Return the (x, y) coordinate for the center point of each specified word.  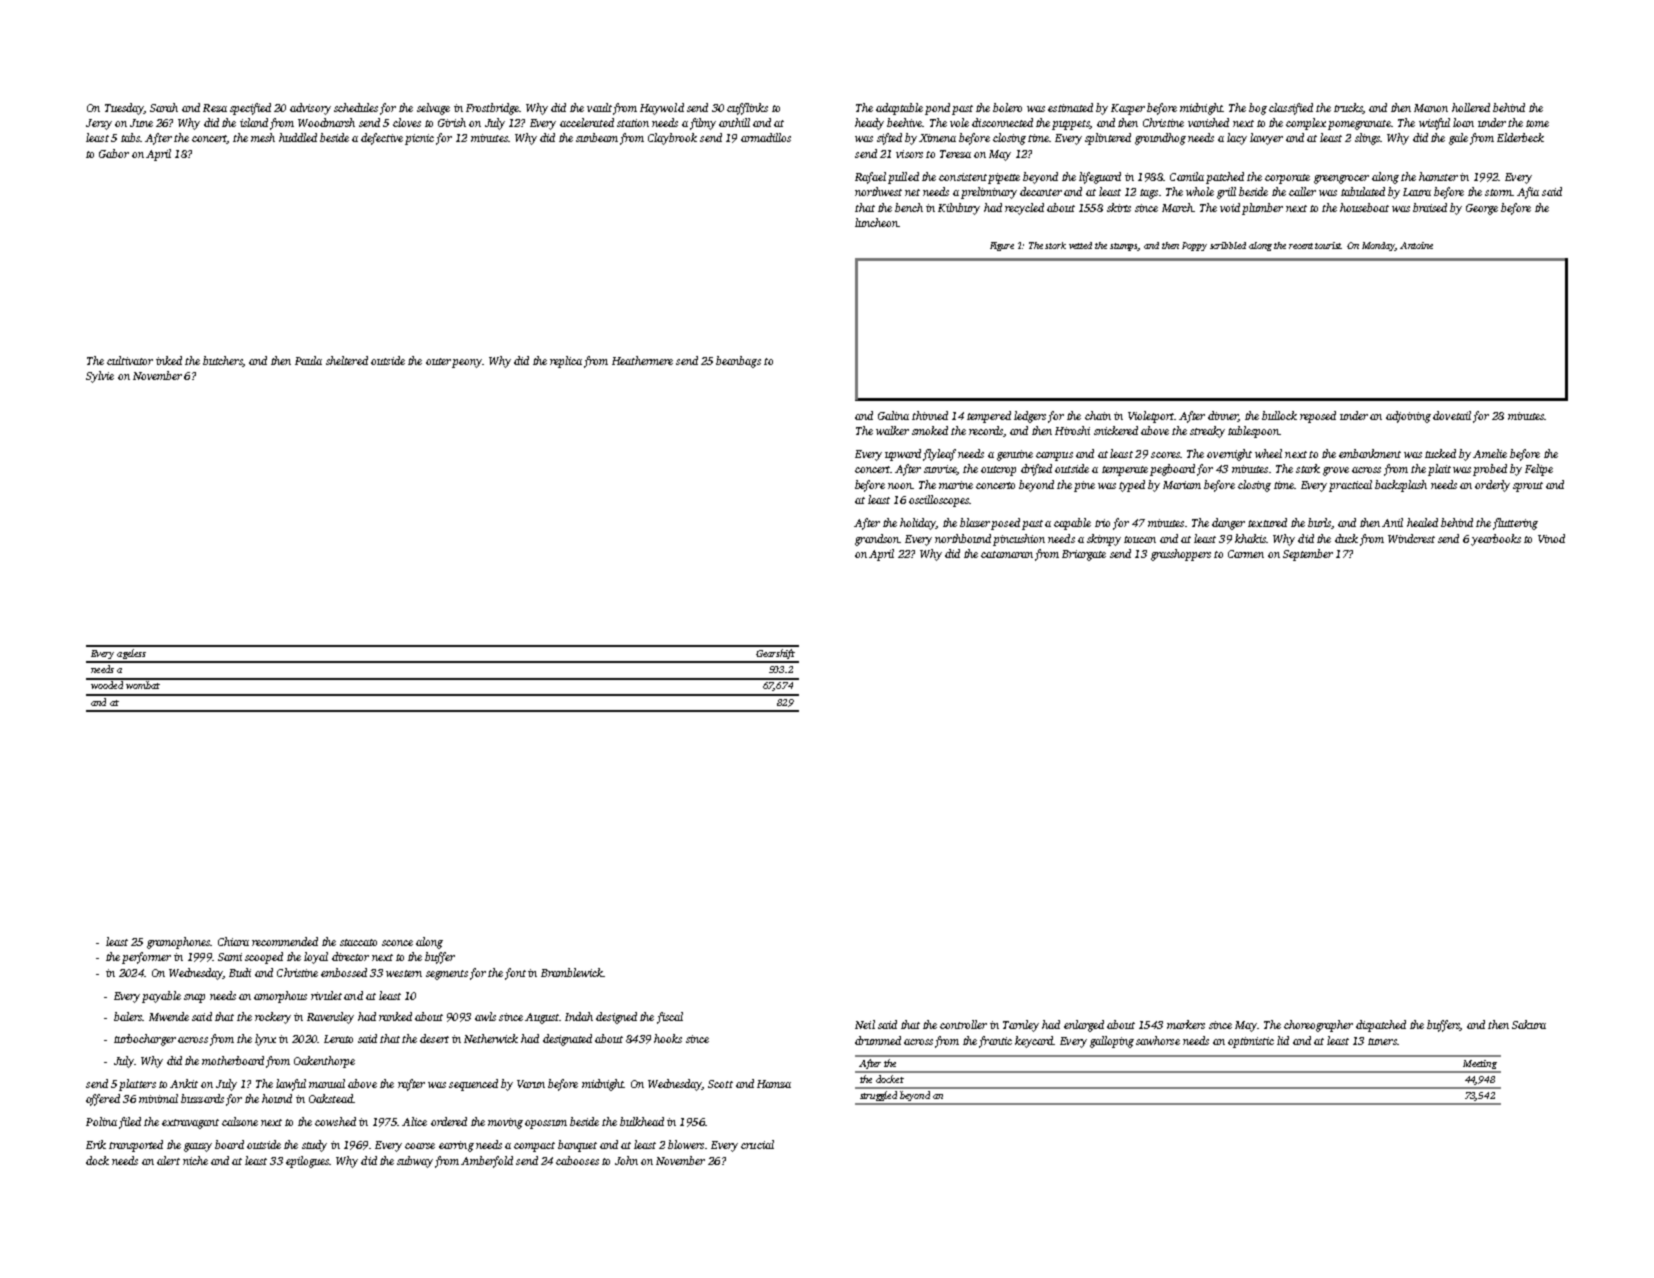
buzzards (202, 1098)
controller (963, 1024)
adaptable (899, 109)
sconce (397, 943)
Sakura (1529, 1024)
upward (903, 455)
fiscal (670, 1018)
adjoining (1408, 417)
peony (467, 363)
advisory (310, 109)
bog (1258, 109)
